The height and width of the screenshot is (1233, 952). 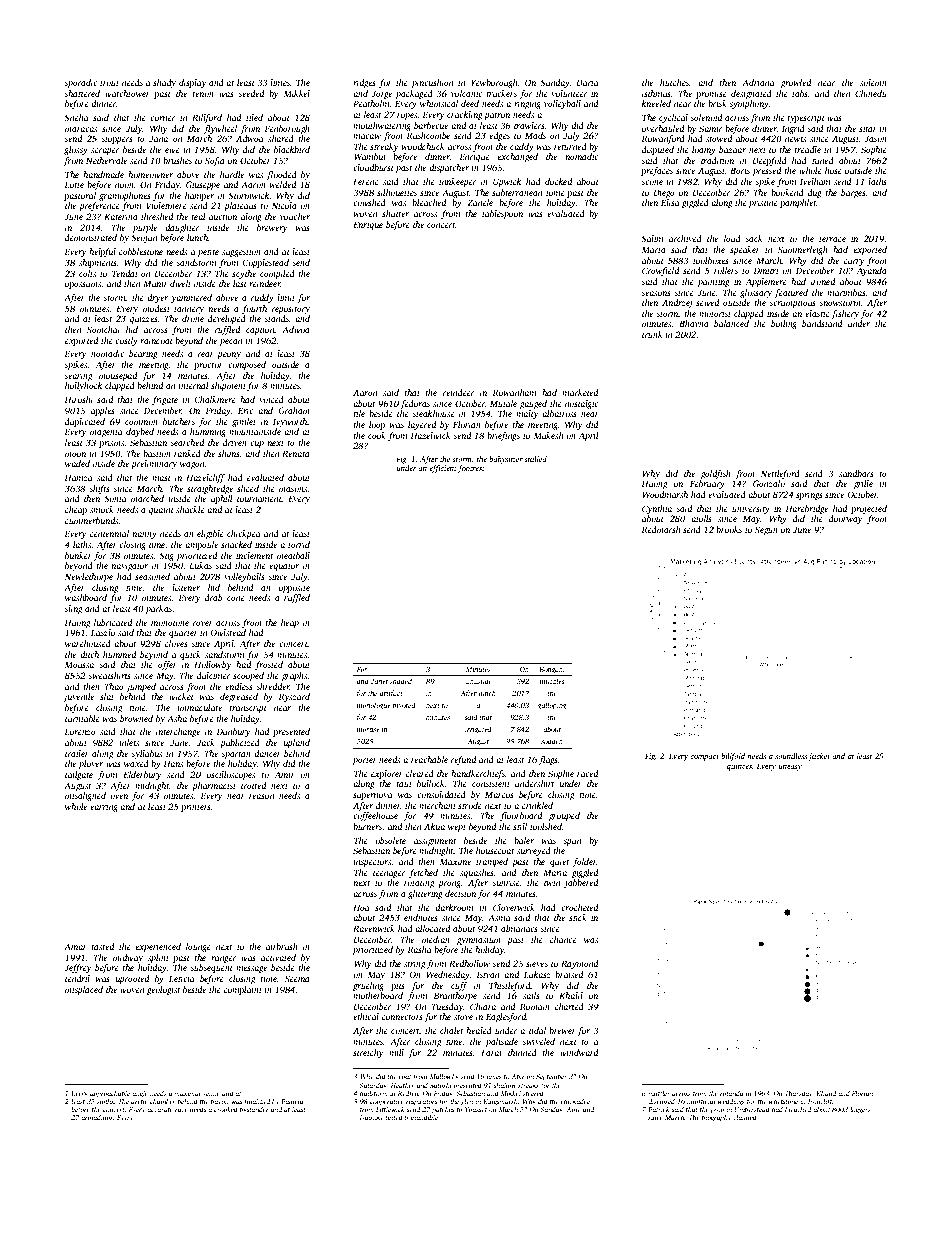 What do you see at coordinates (89, 577) in the screenshot?
I see `Newlethorpe` at bounding box center [89, 577].
